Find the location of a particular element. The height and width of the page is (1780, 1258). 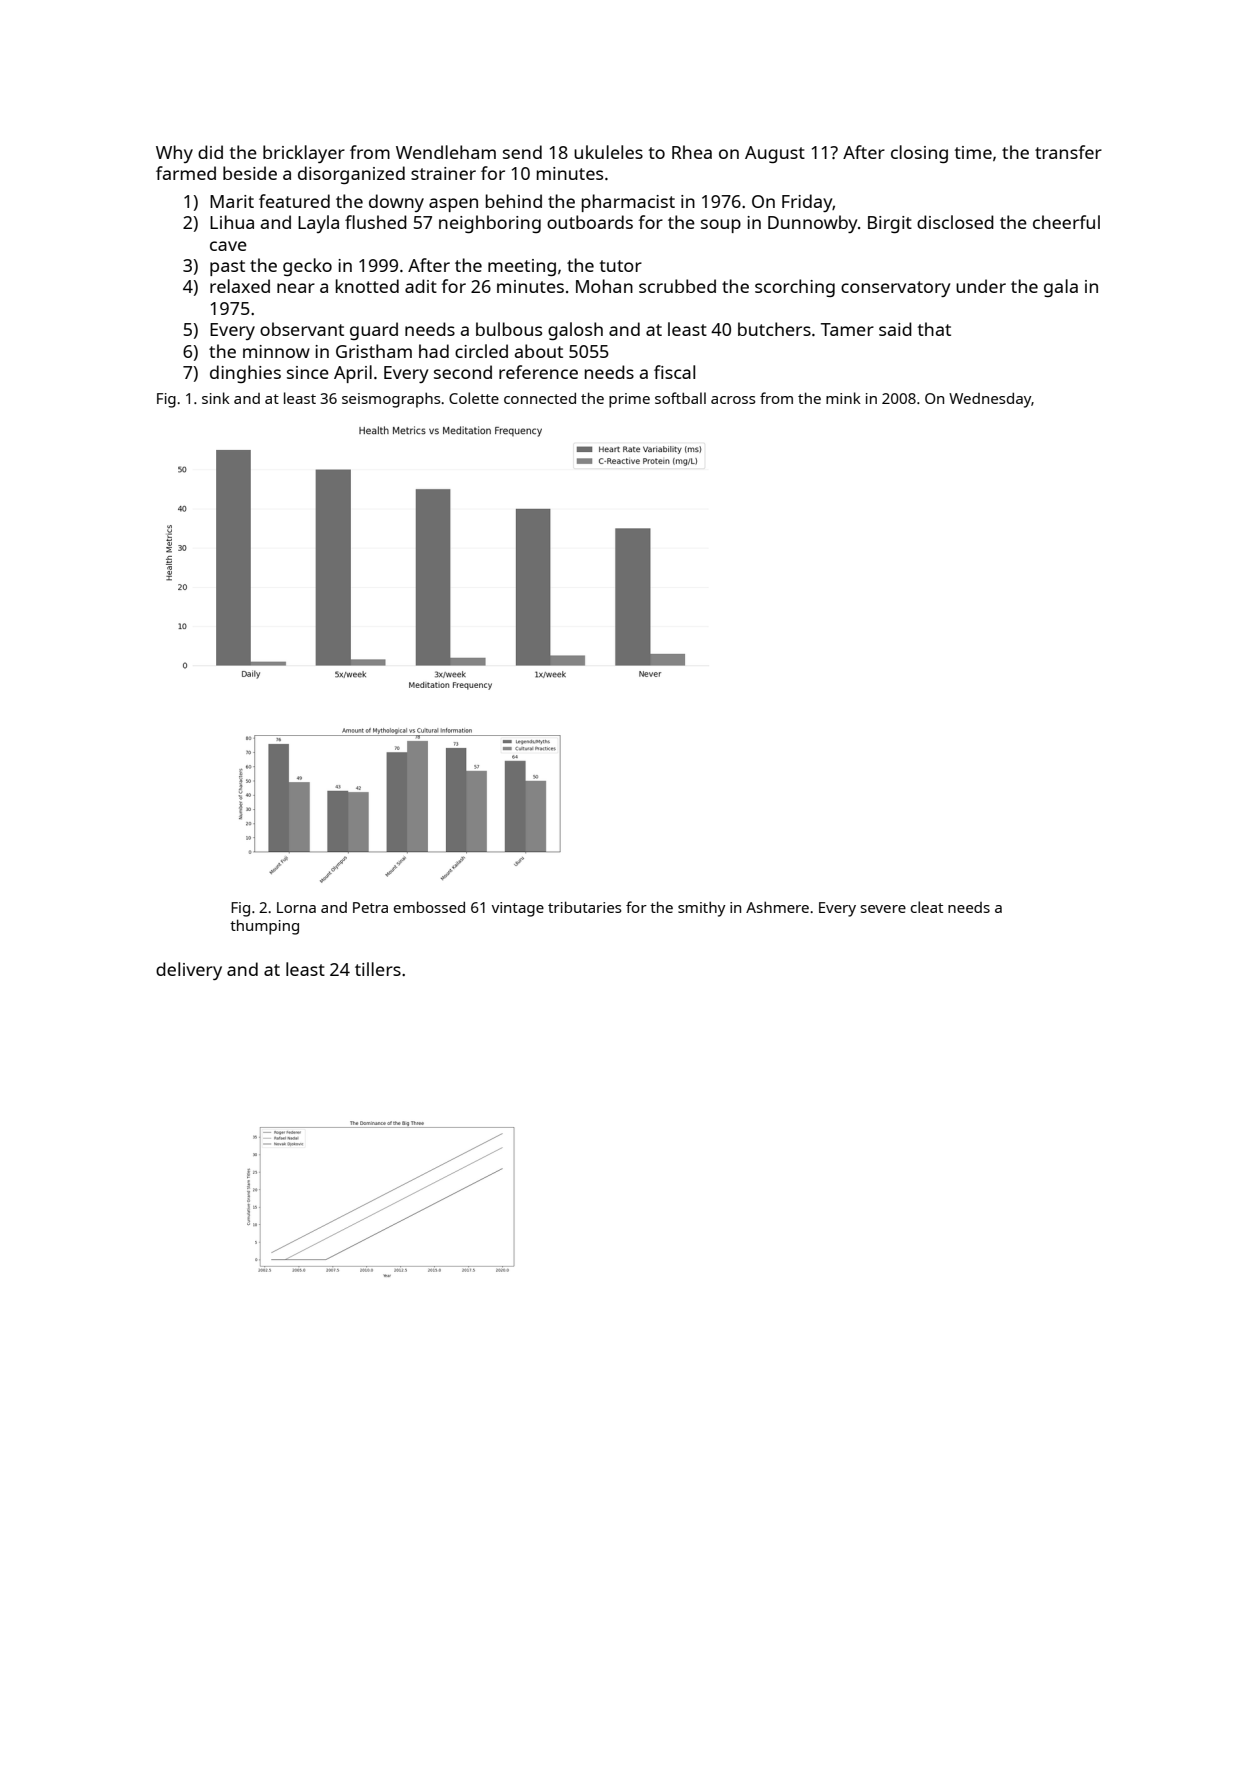

Lorna is located at coordinates (296, 907).
